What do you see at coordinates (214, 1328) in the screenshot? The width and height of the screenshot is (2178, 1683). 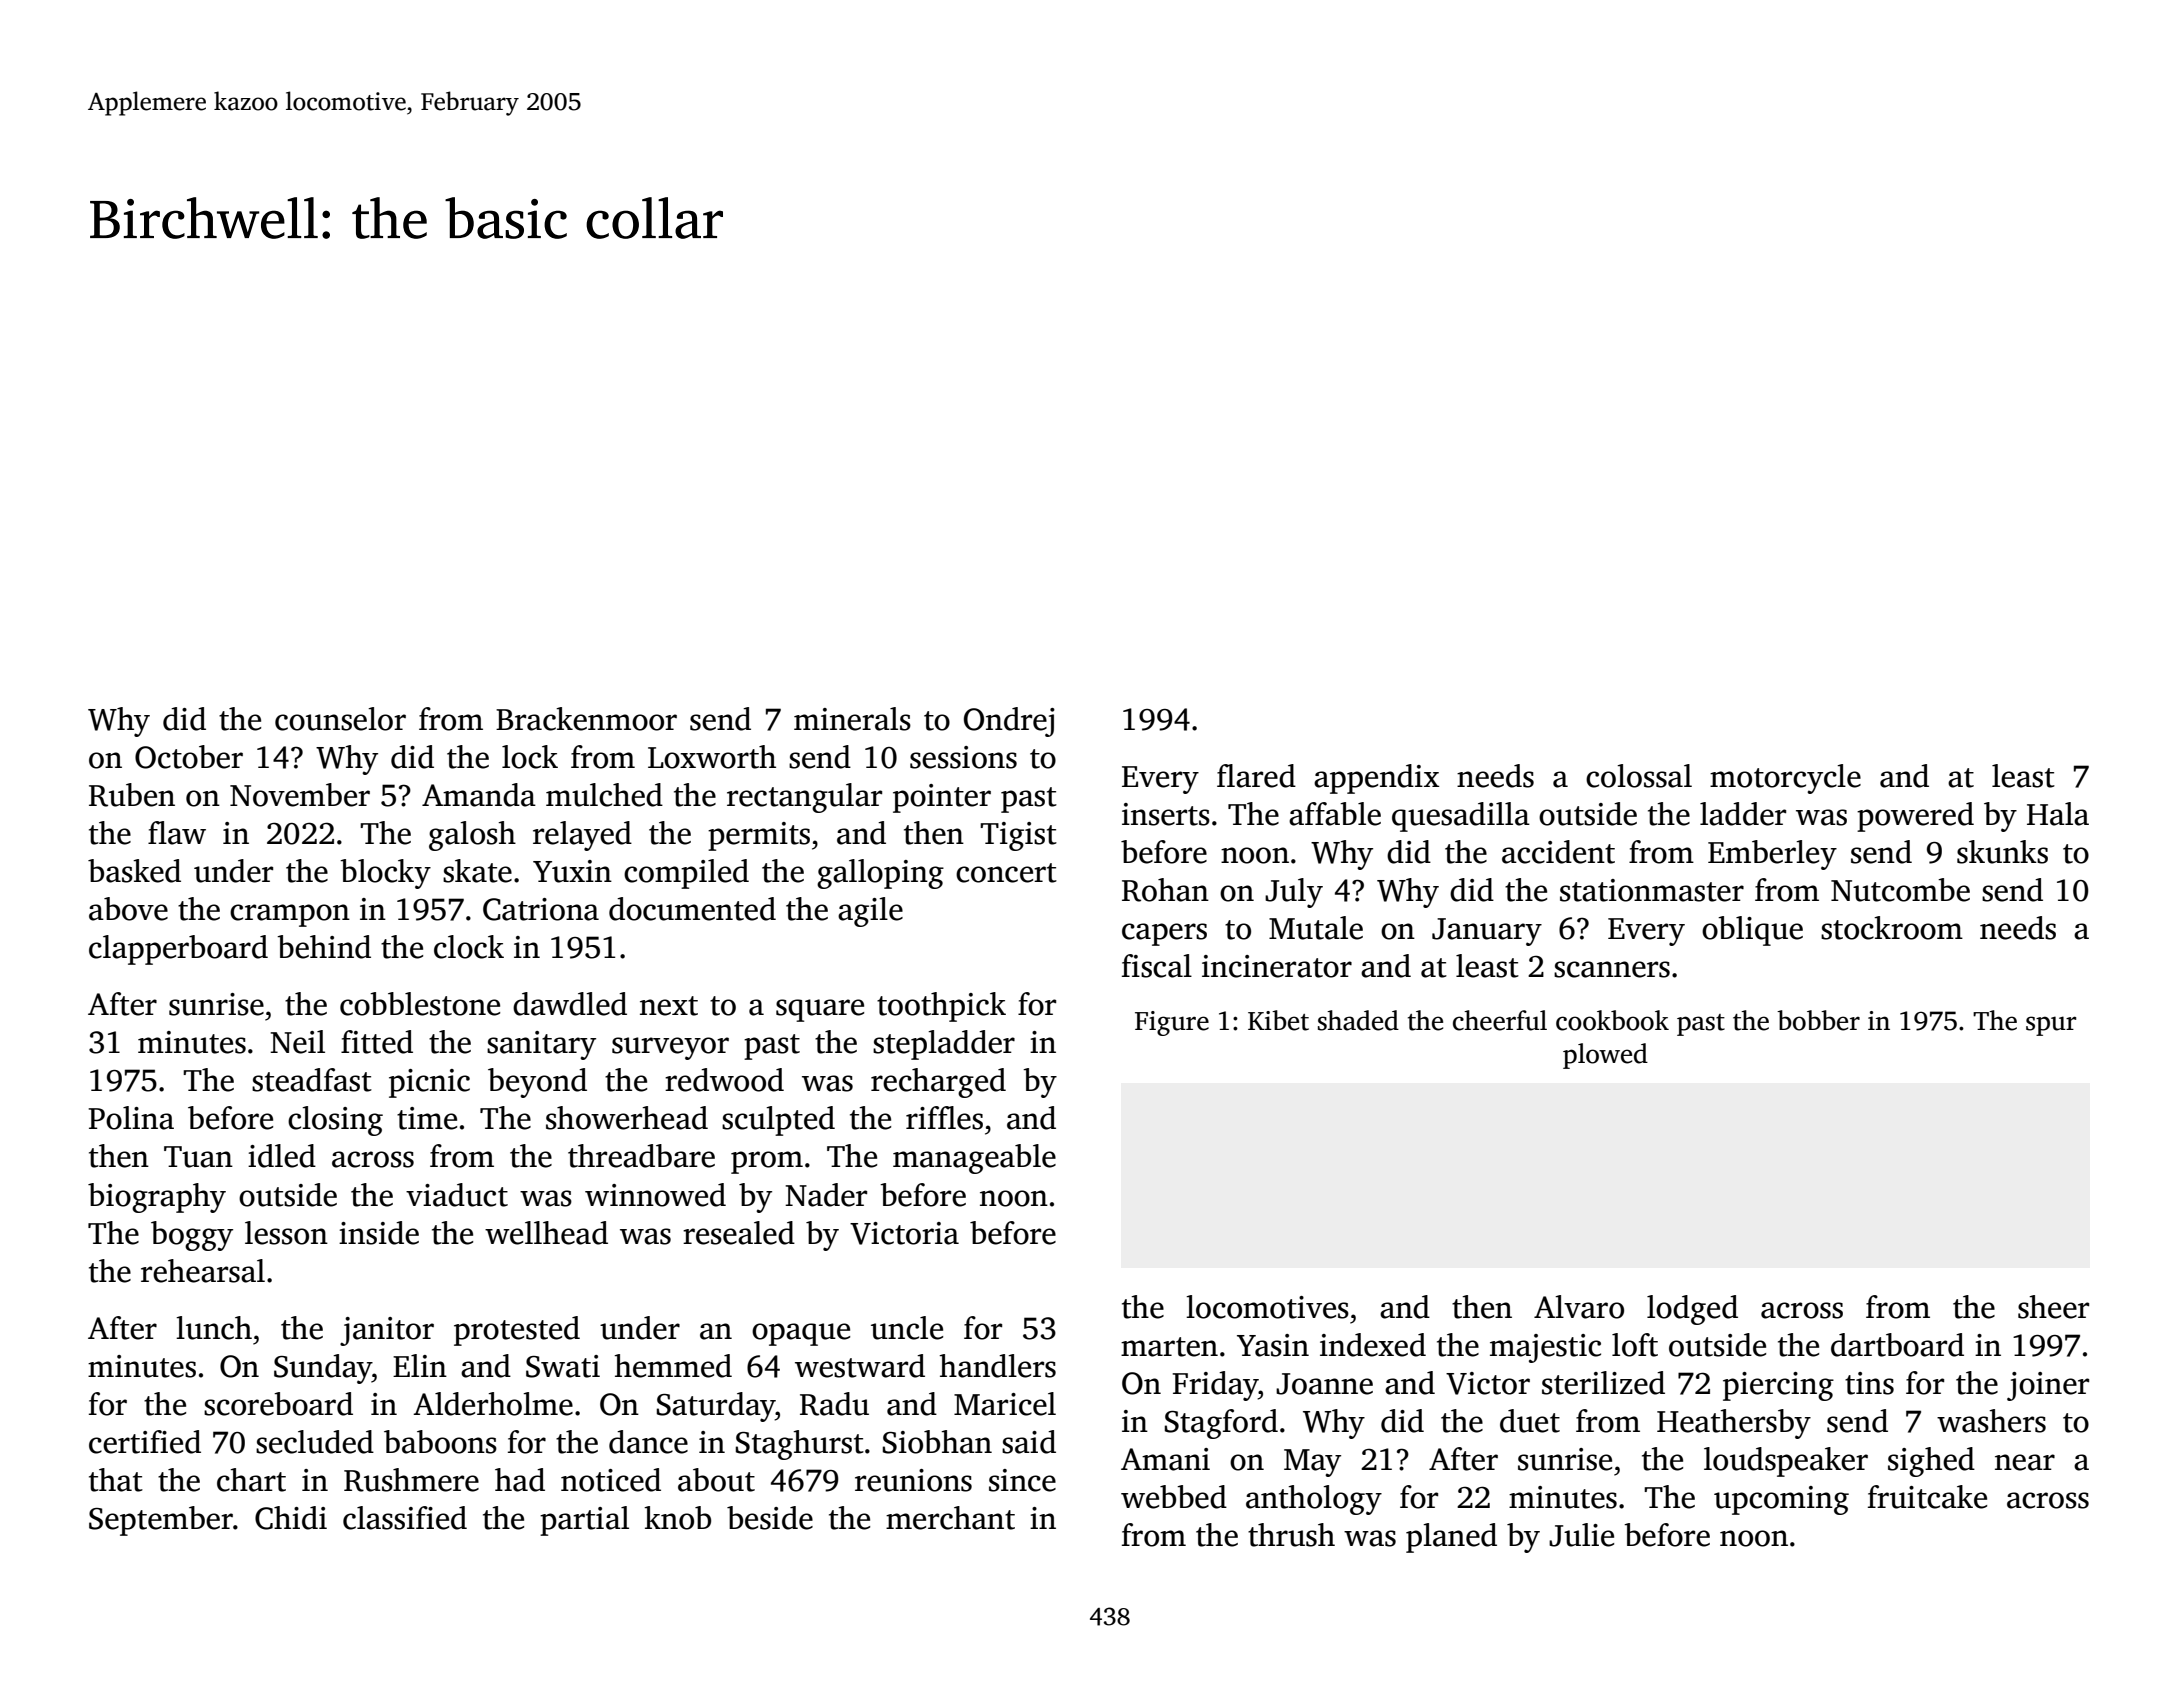 I see `lunch` at bounding box center [214, 1328].
